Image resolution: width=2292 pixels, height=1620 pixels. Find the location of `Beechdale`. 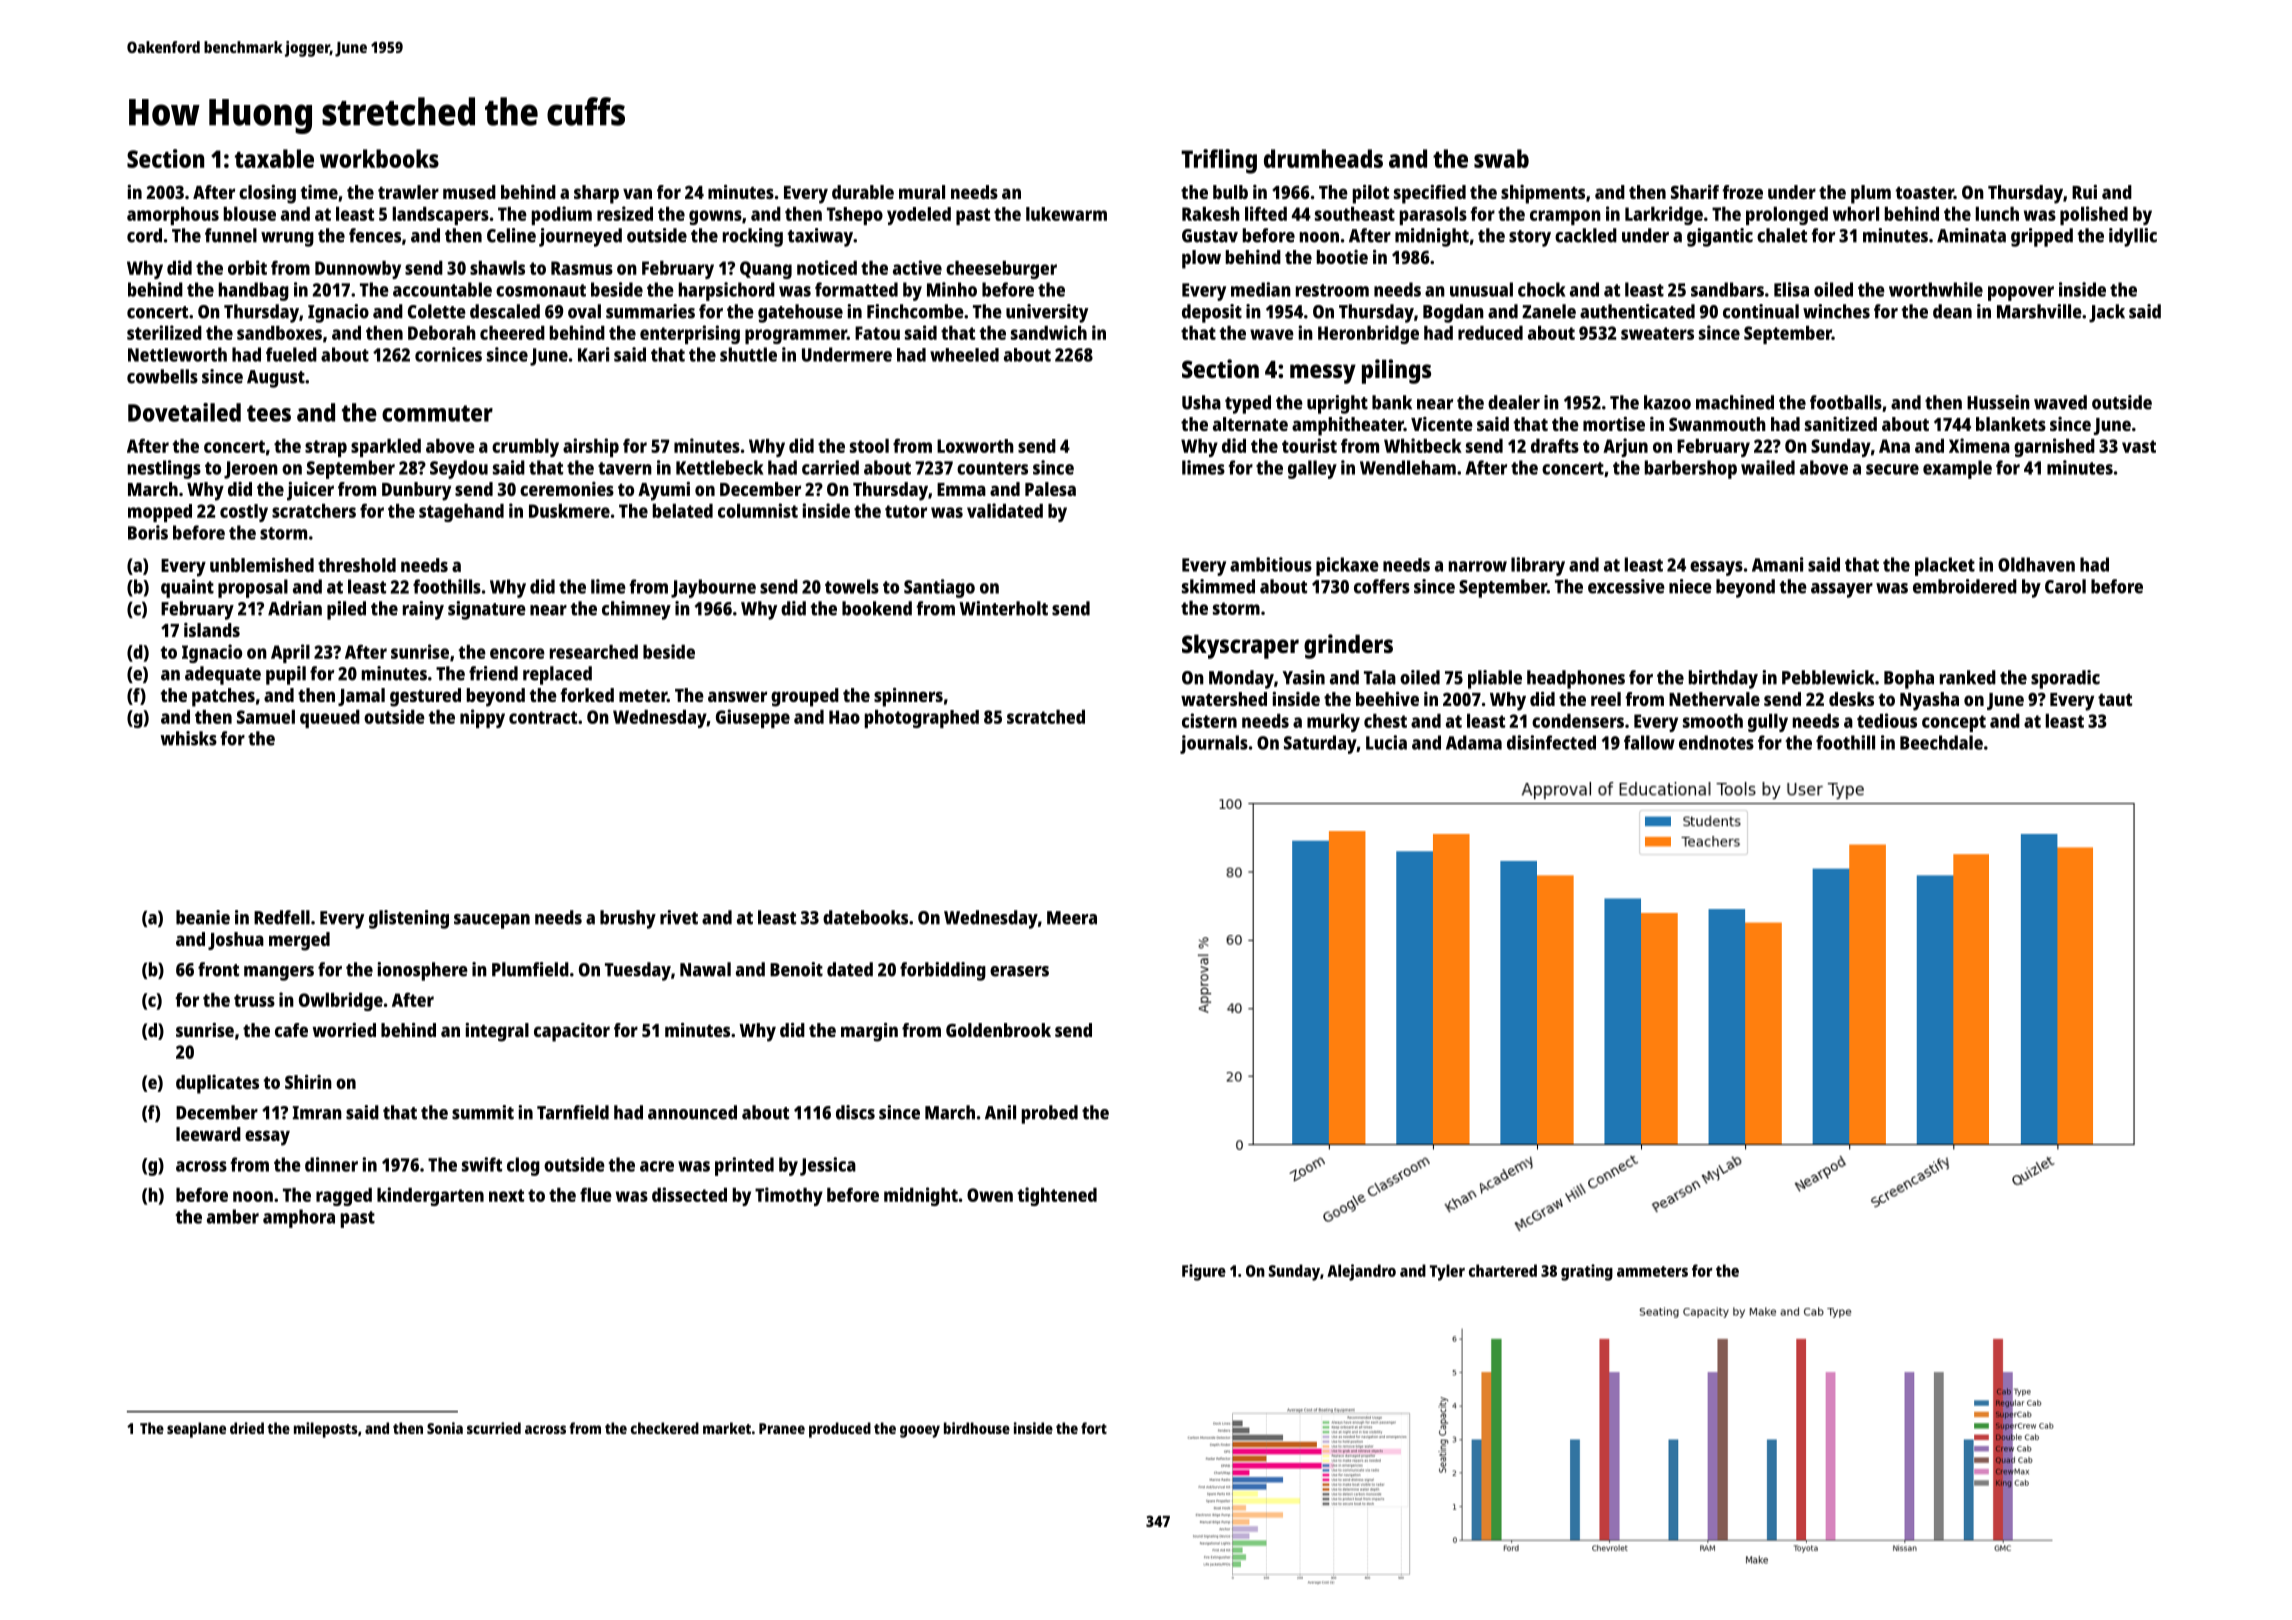

Beechdale is located at coordinates (1941, 742).
